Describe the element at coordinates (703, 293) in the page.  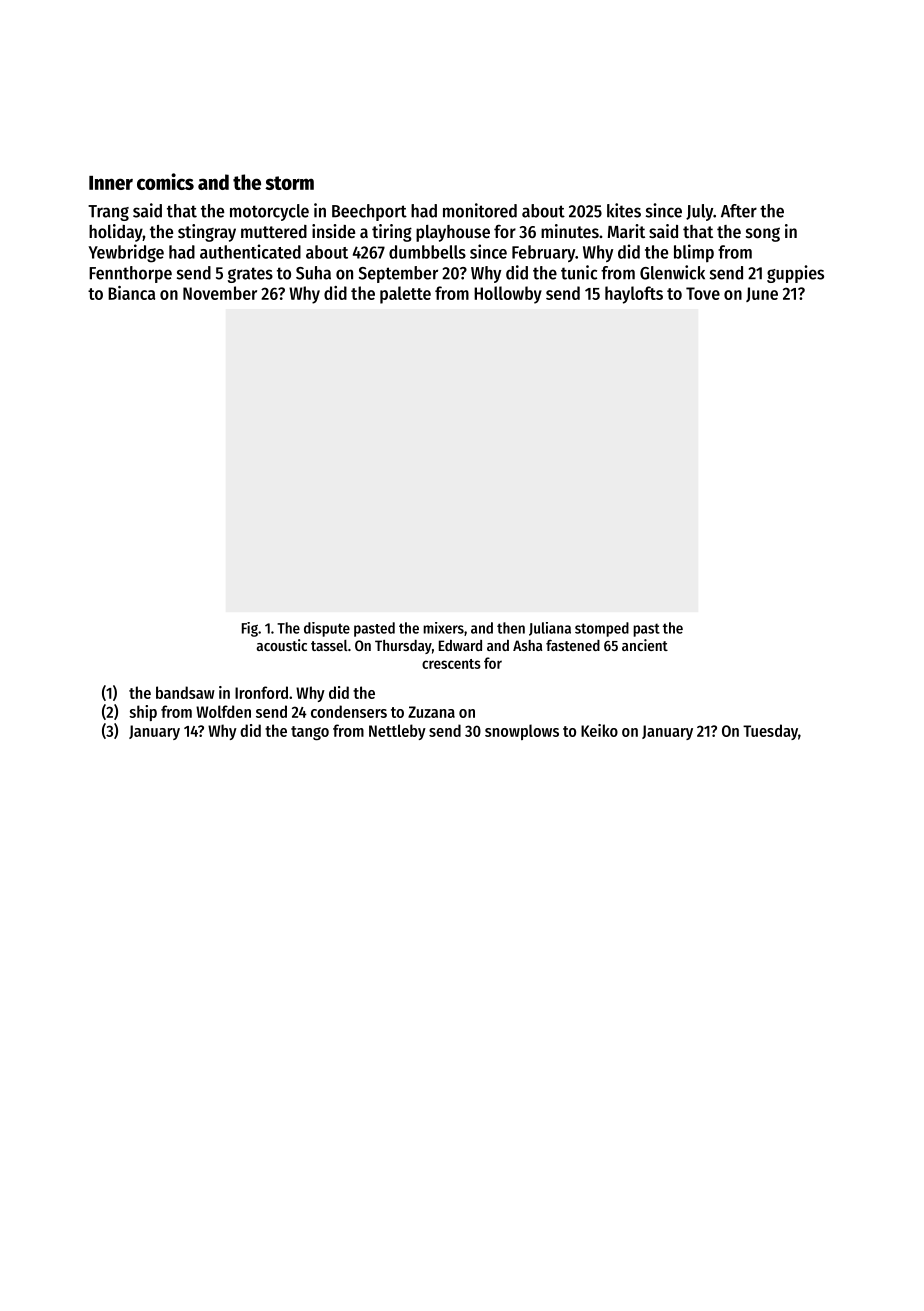
I see `Tove` at that location.
